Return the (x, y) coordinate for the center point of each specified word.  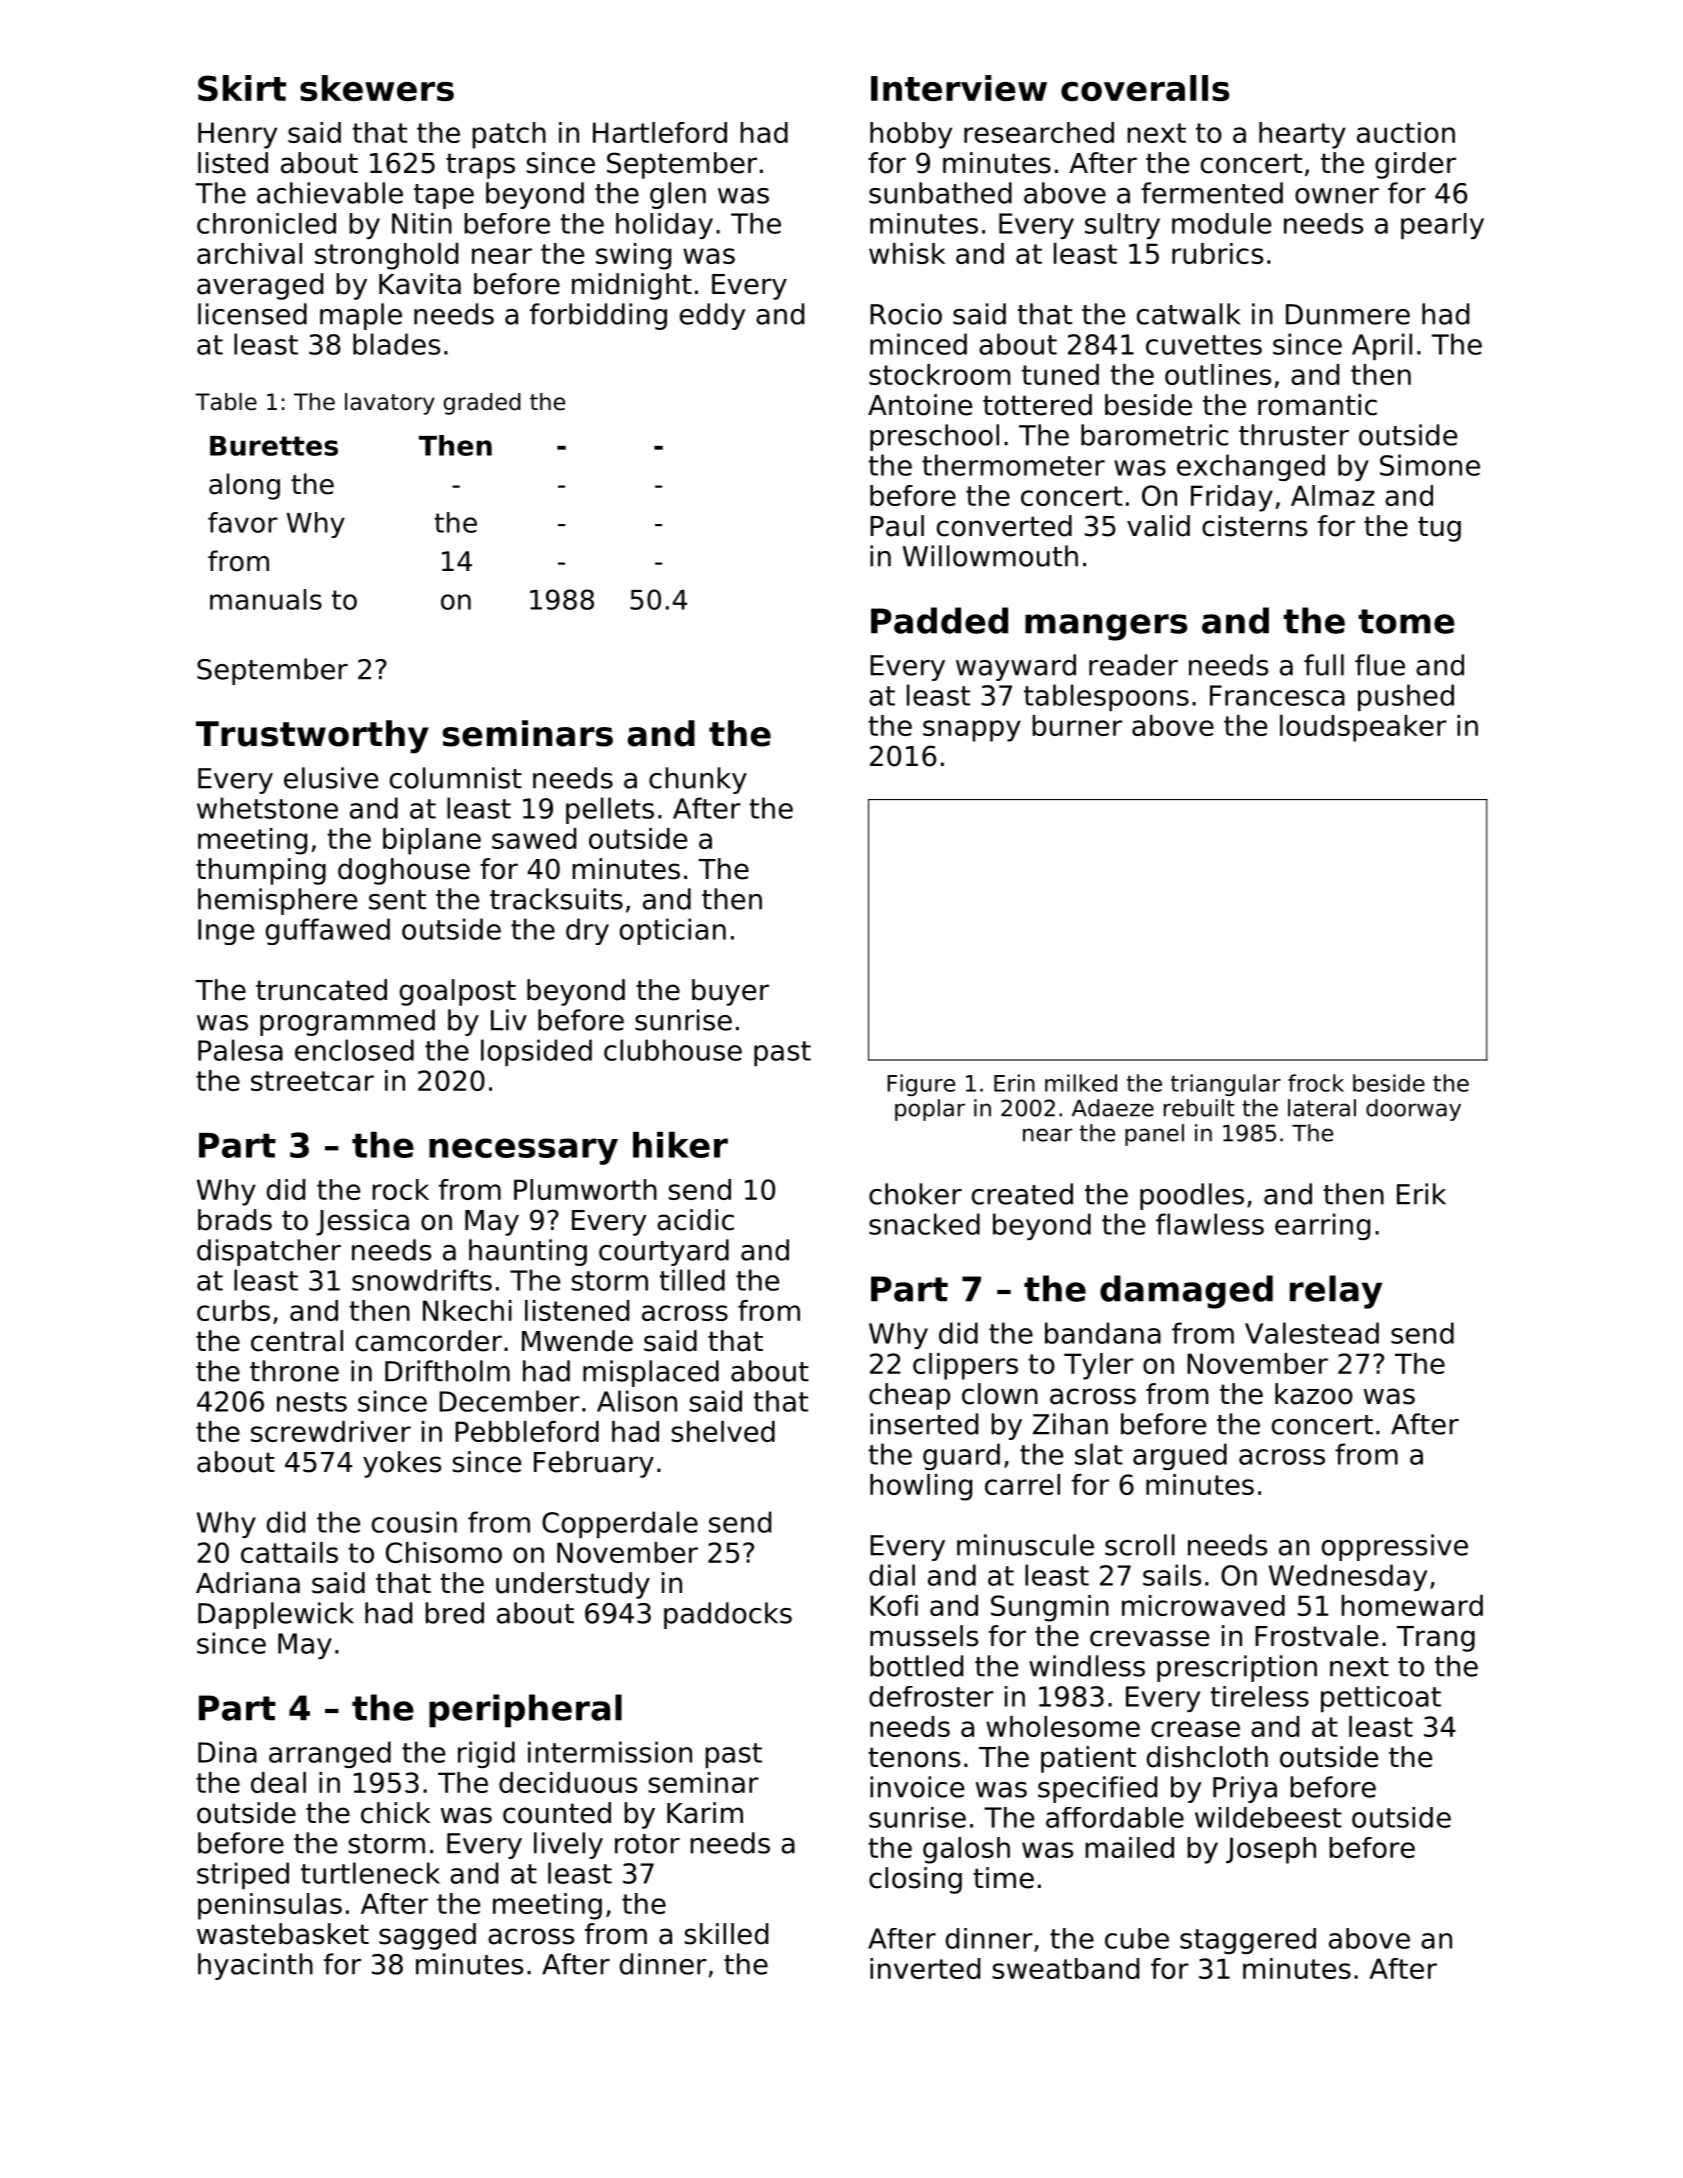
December (509, 1401)
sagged (427, 1936)
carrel (1022, 1484)
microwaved (1203, 1605)
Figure (921, 1085)
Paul (897, 526)
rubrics (1217, 253)
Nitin (422, 223)
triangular (1226, 1085)
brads (235, 1220)
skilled (726, 1934)
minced (918, 344)
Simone (1430, 465)
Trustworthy (312, 737)
